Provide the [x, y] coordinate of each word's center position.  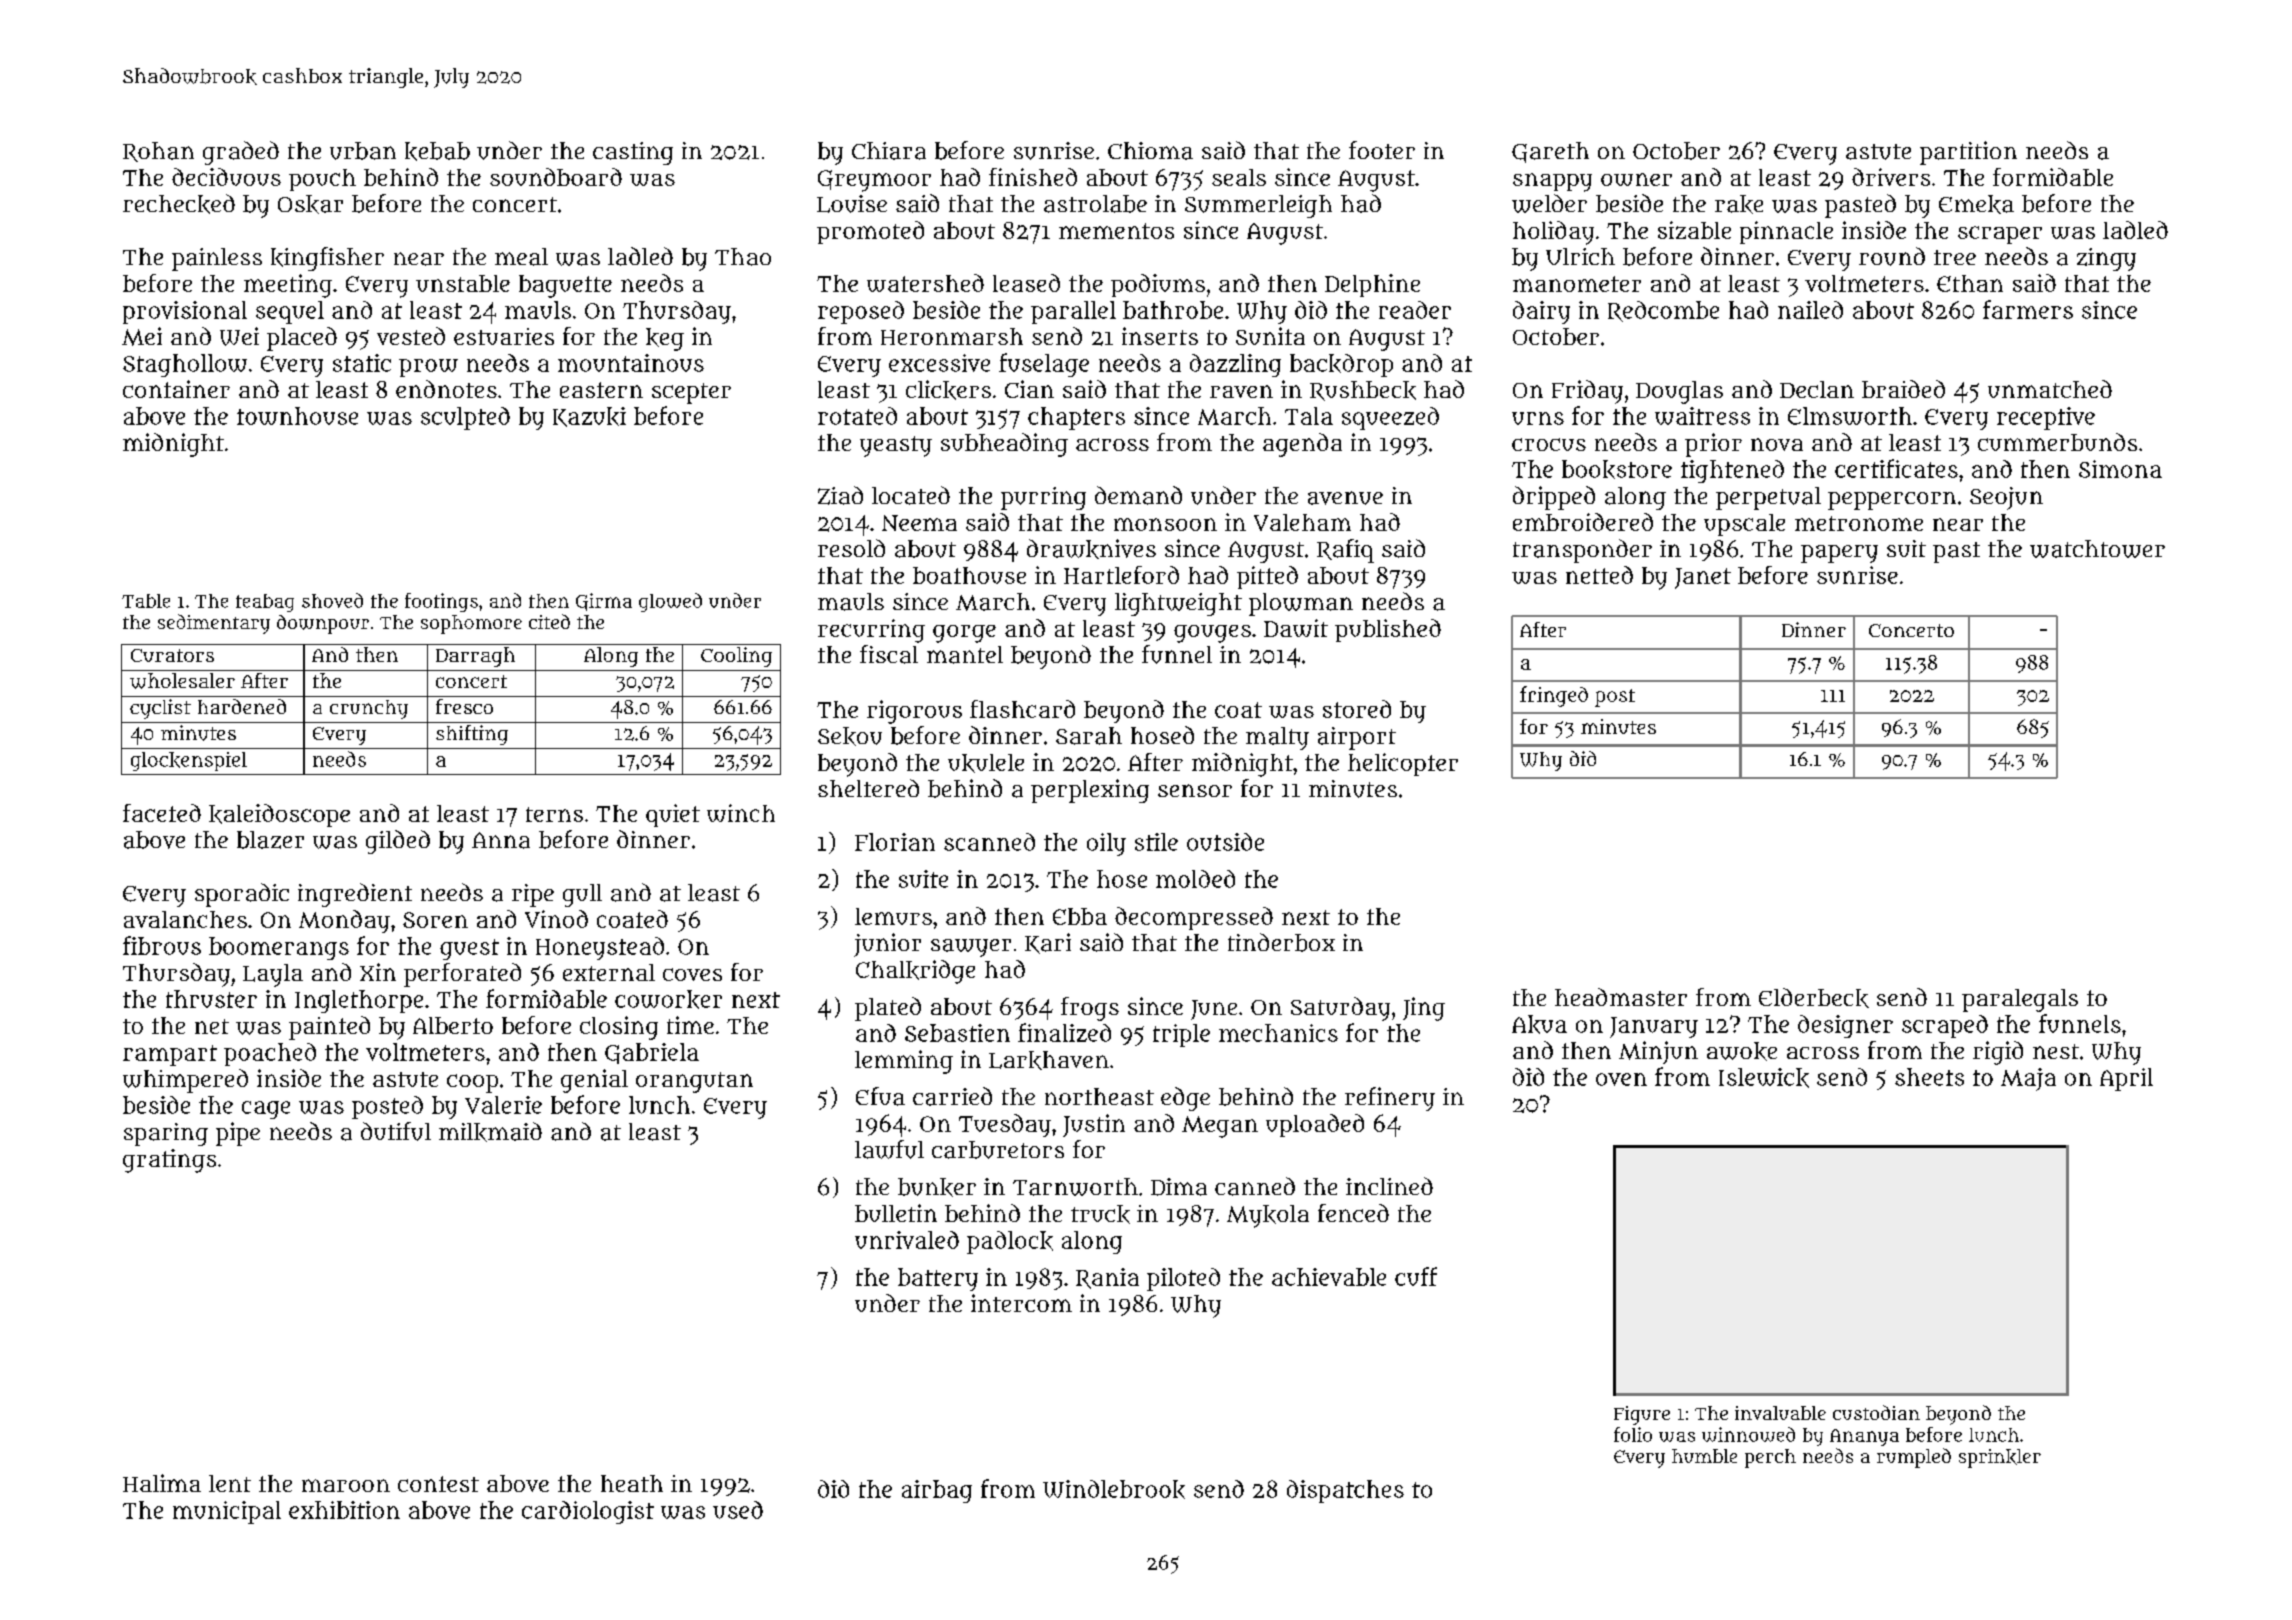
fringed [1554, 696]
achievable [1329, 1277]
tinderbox [1281, 942]
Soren [435, 920]
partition [1968, 153]
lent [230, 1483]
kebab [437, 151]
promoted [870, 232]
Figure [1642, 1415]
